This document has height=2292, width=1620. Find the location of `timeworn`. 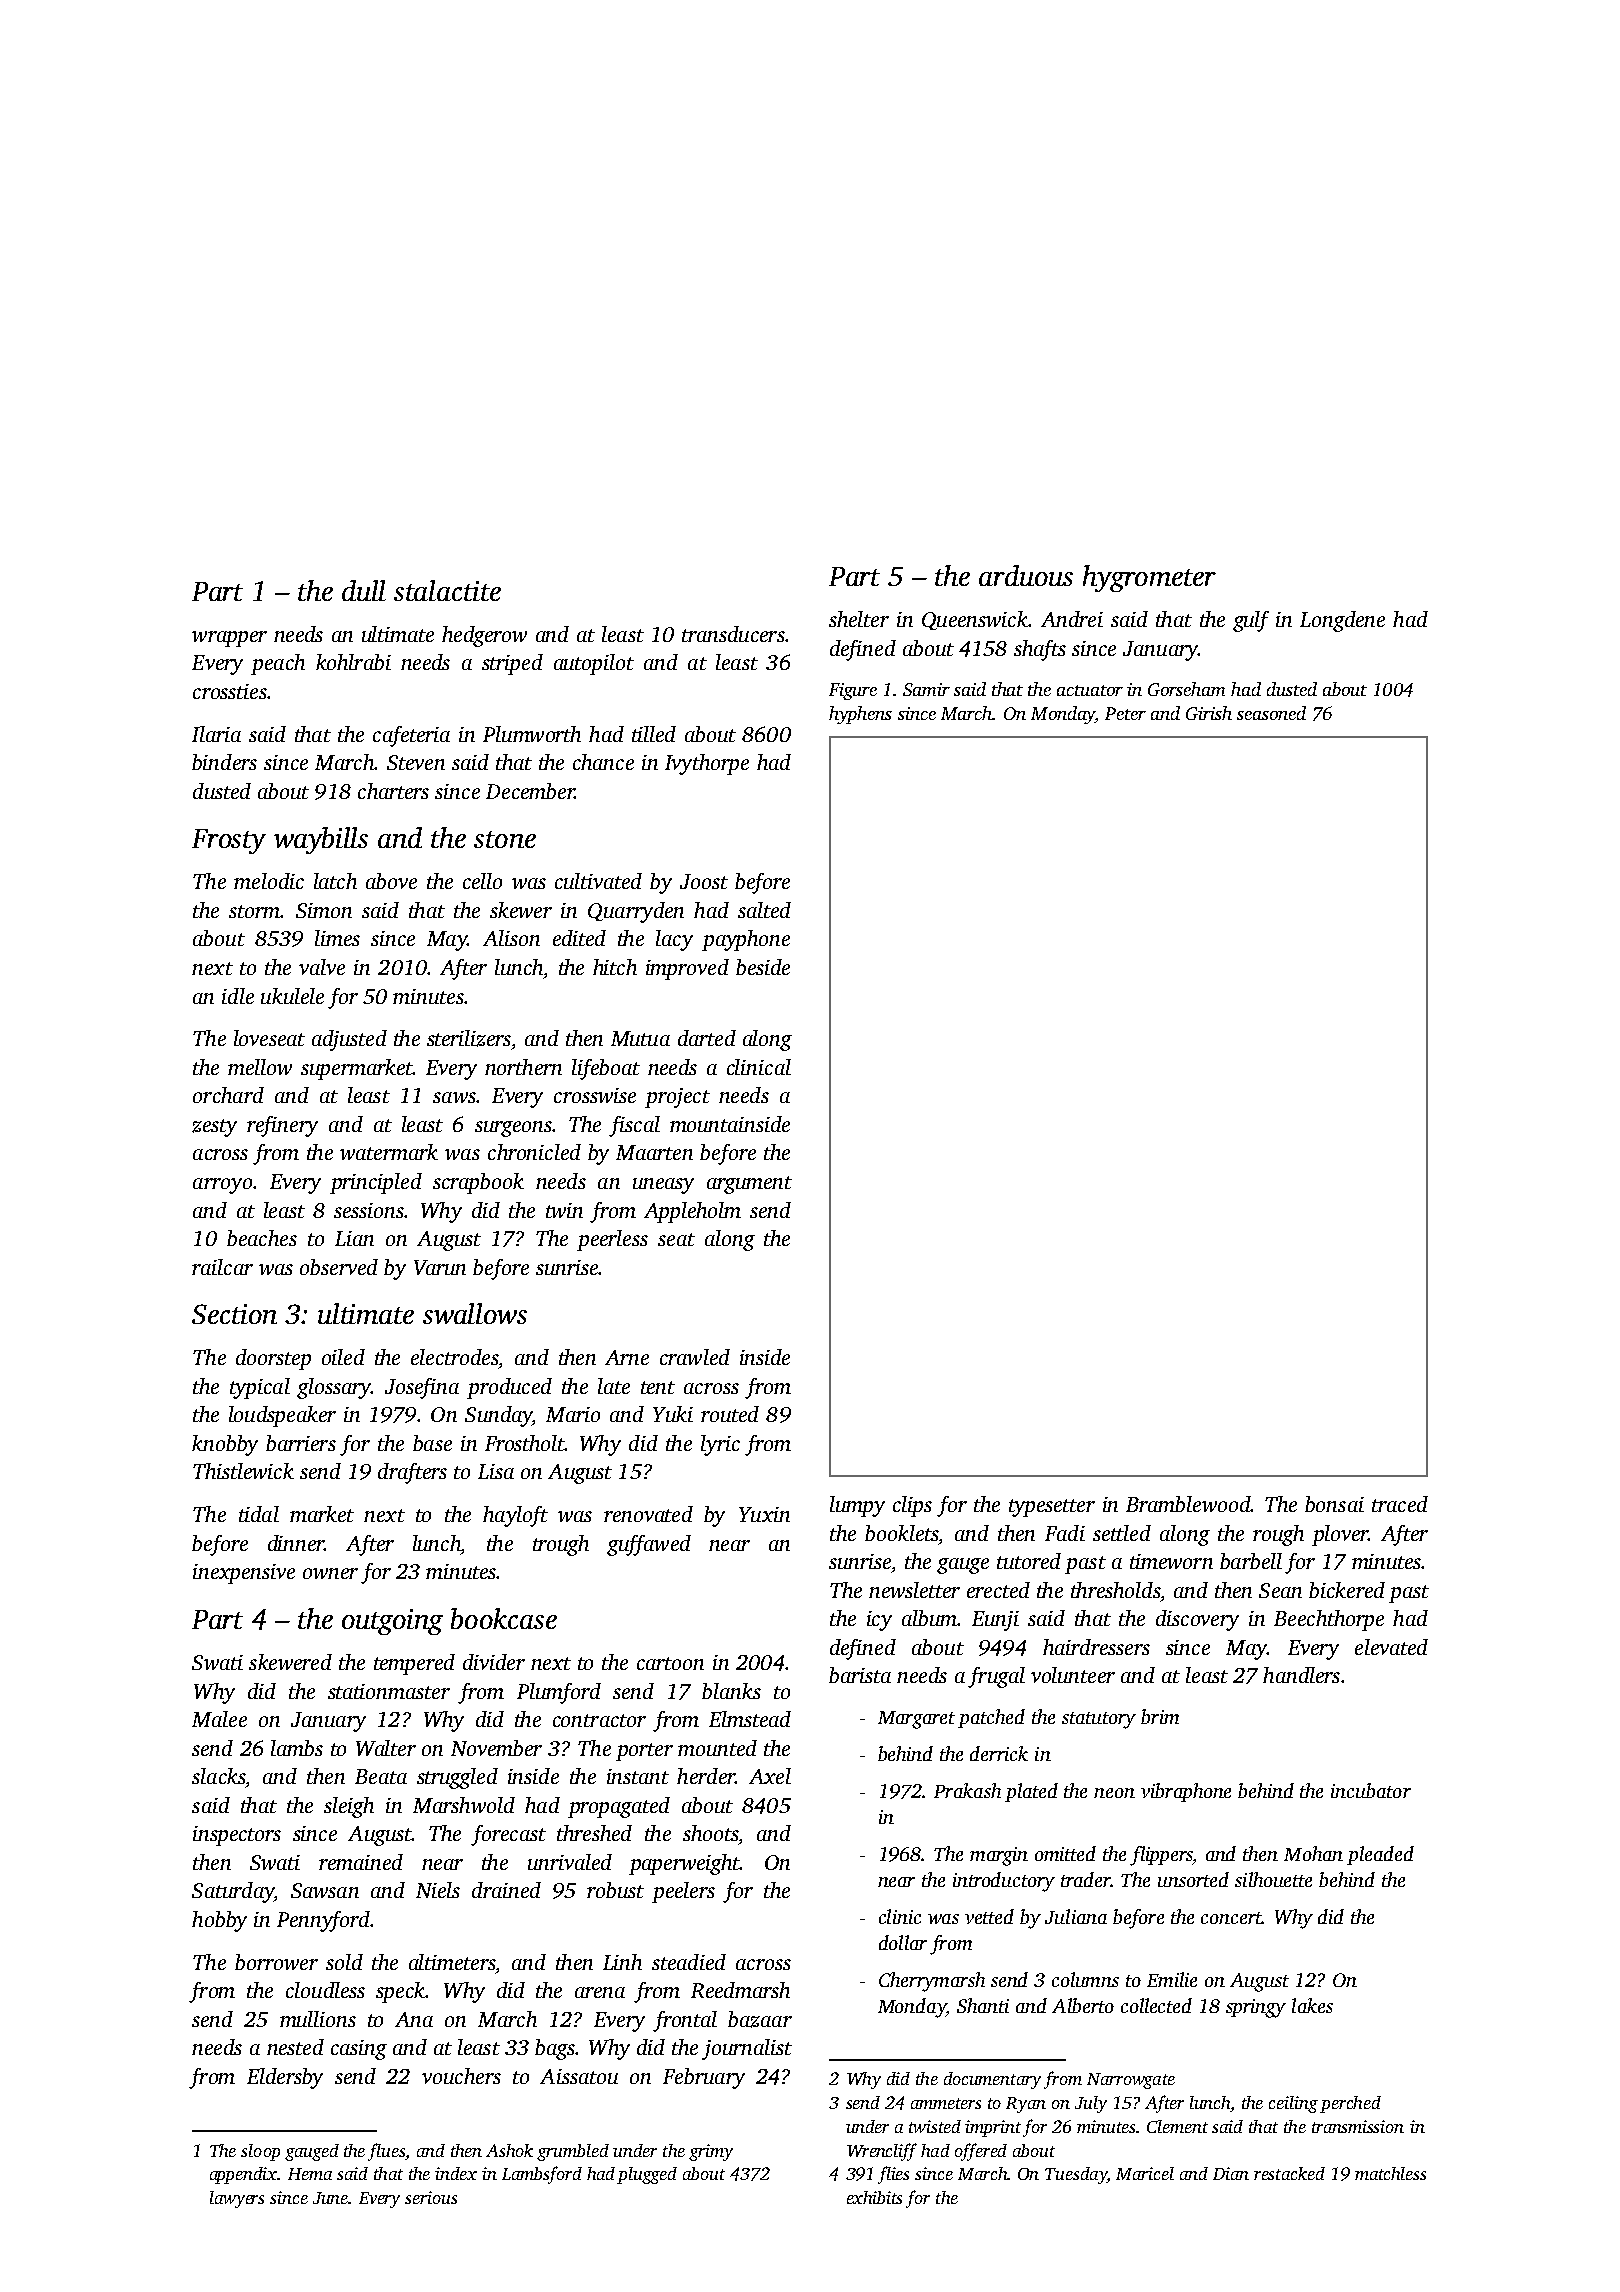

timeworn is located at coordinates (1171, 1561).
